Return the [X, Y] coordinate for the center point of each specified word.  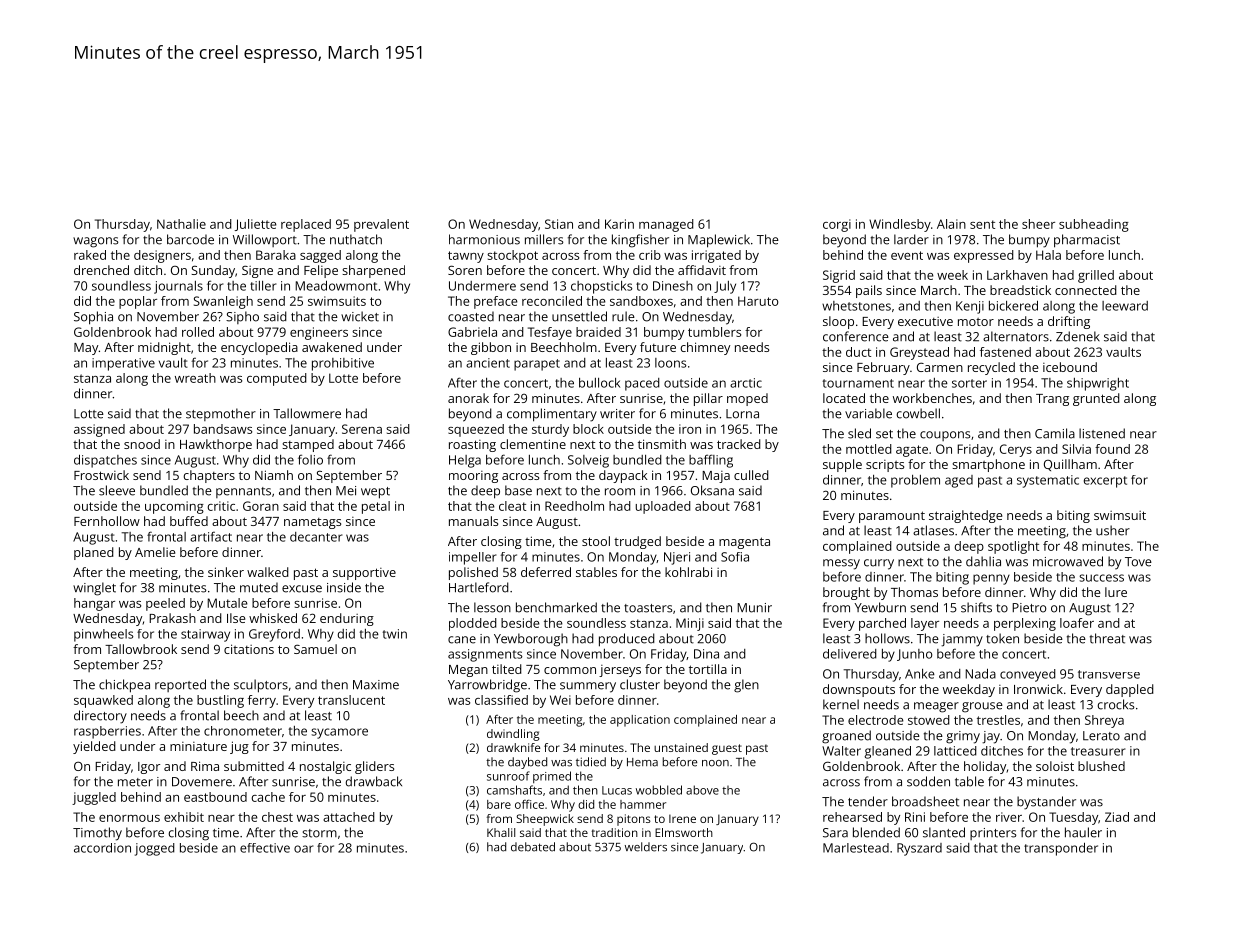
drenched [101, 270]
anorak [468, 398]
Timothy [97, 834]
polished [473, 573]
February [883, 368]
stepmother [221, 414]
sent [982, 224]
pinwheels [104, 635]
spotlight [1013, 547]
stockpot [512, 256]
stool [596, 541]
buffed [189, 521]
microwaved [1068, 561]
